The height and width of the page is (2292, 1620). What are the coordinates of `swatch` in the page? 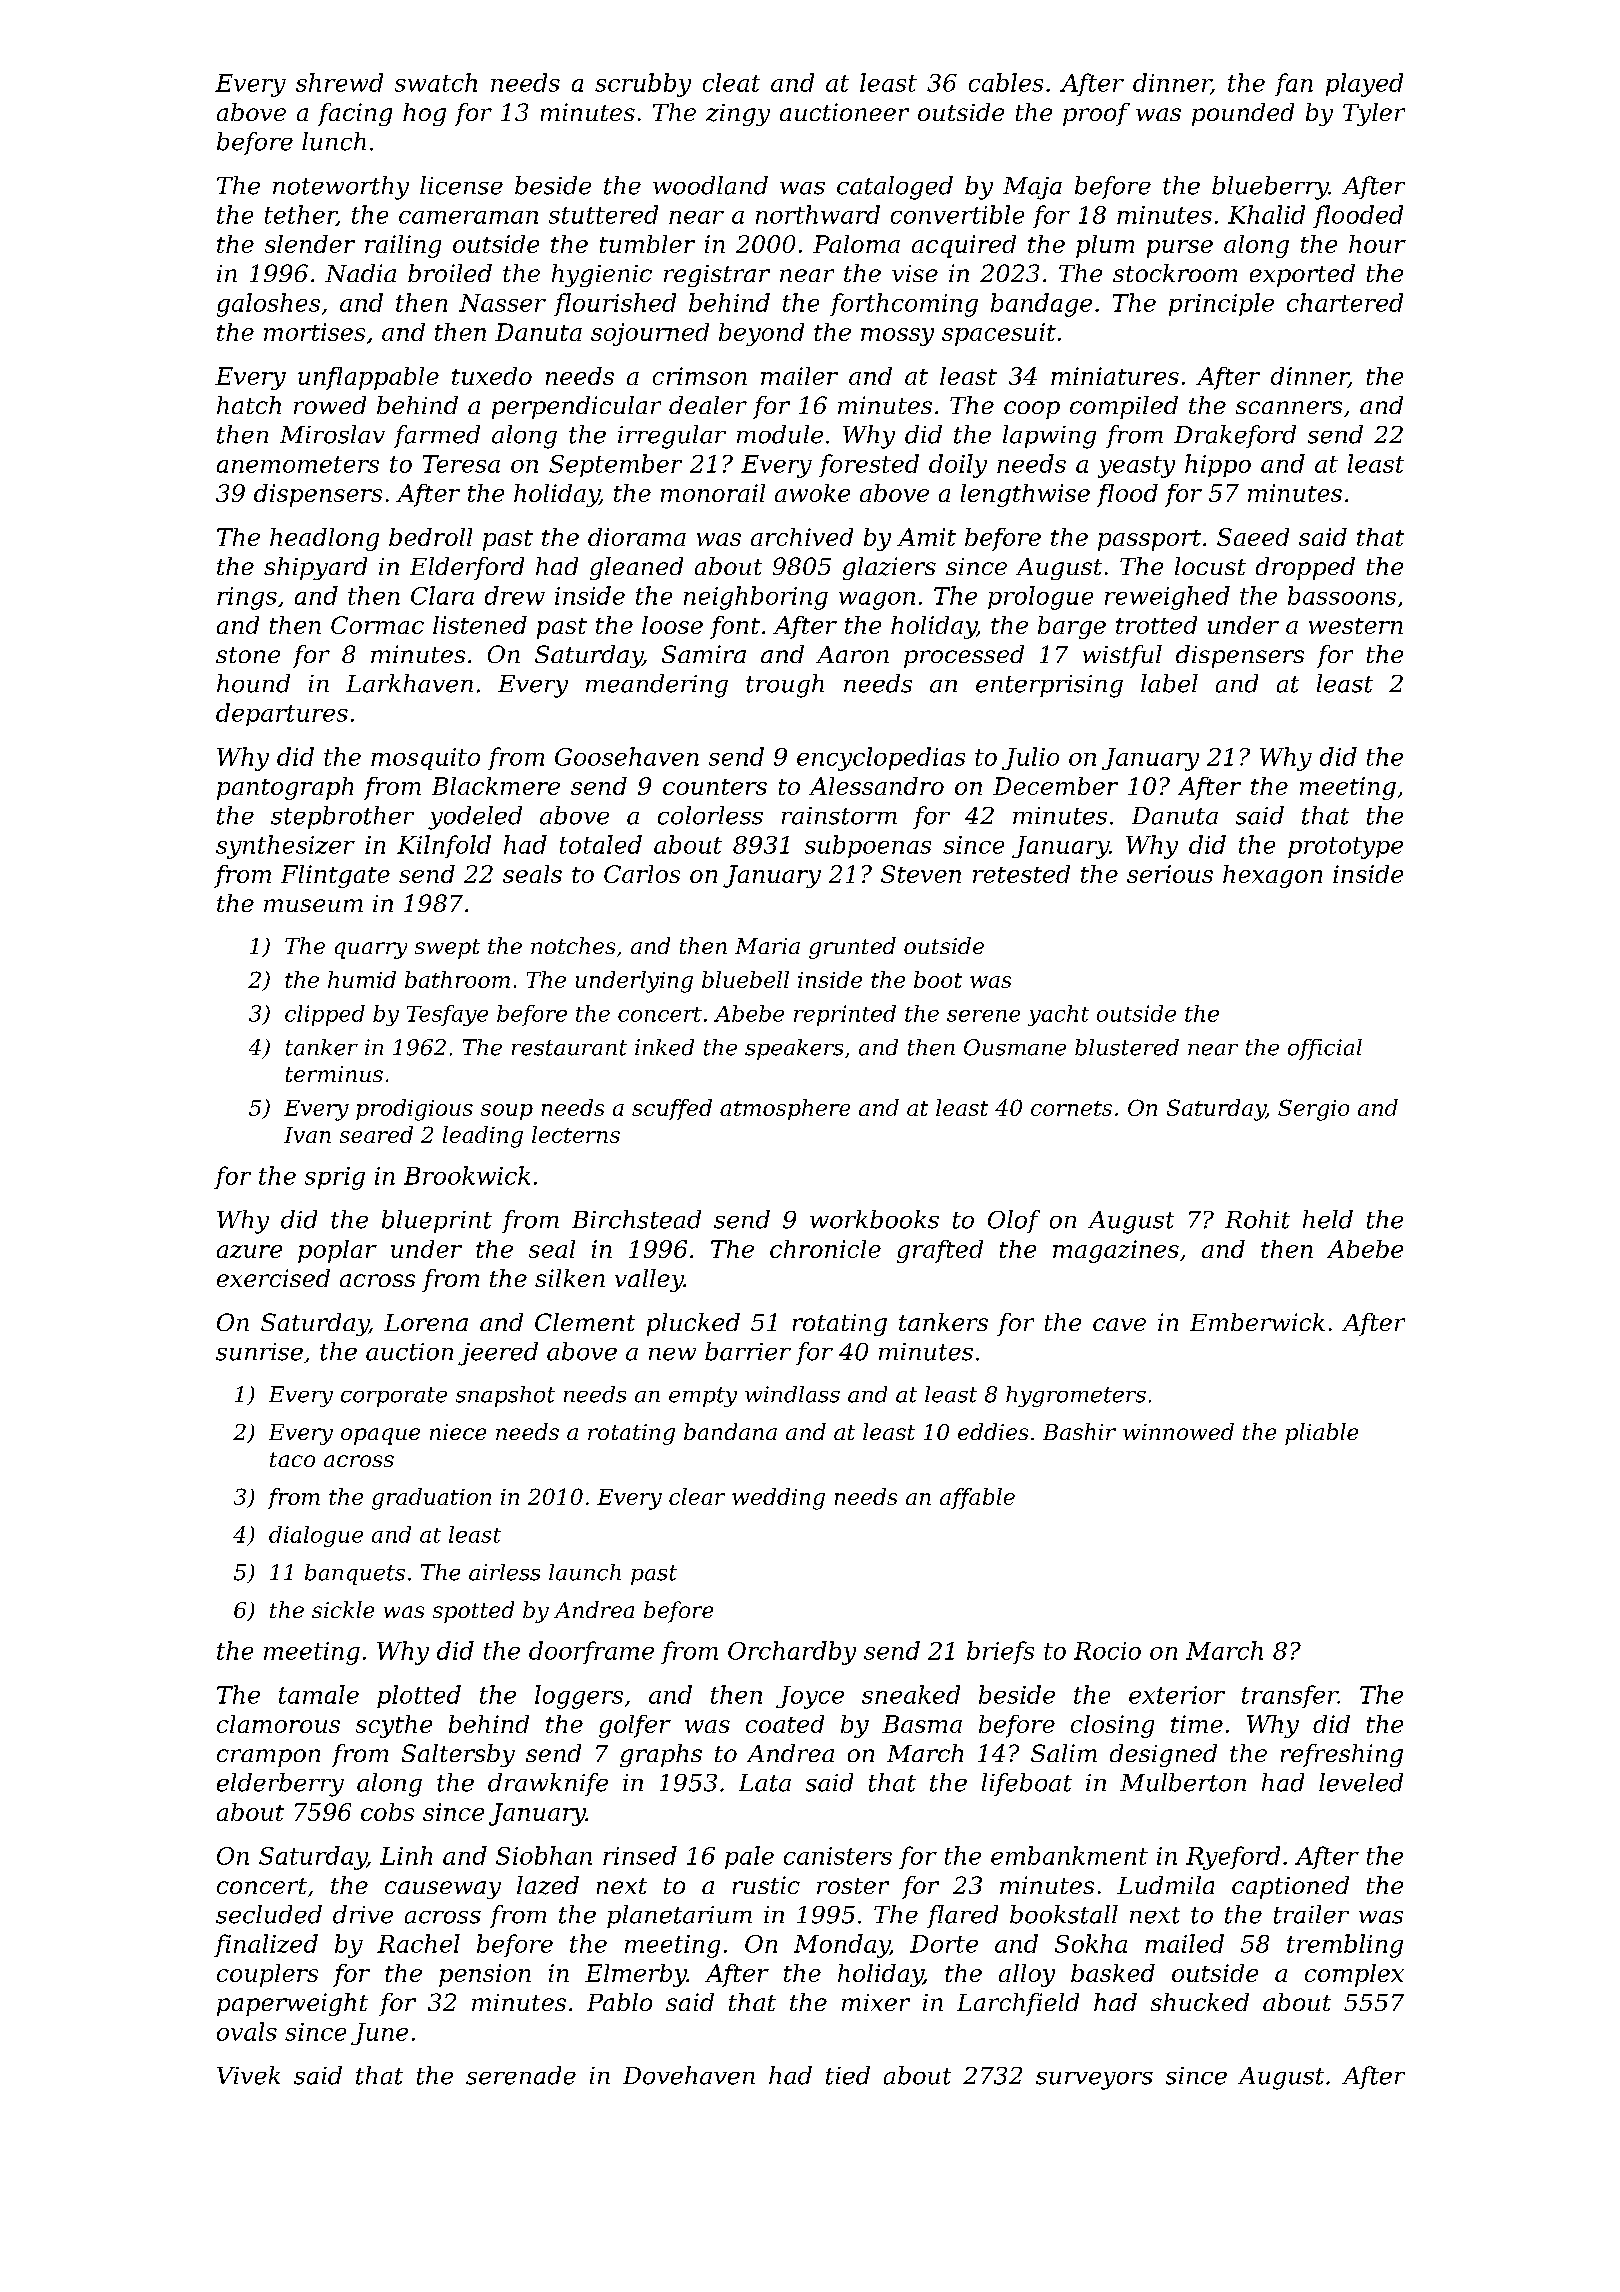 It's located at (436, 82).
